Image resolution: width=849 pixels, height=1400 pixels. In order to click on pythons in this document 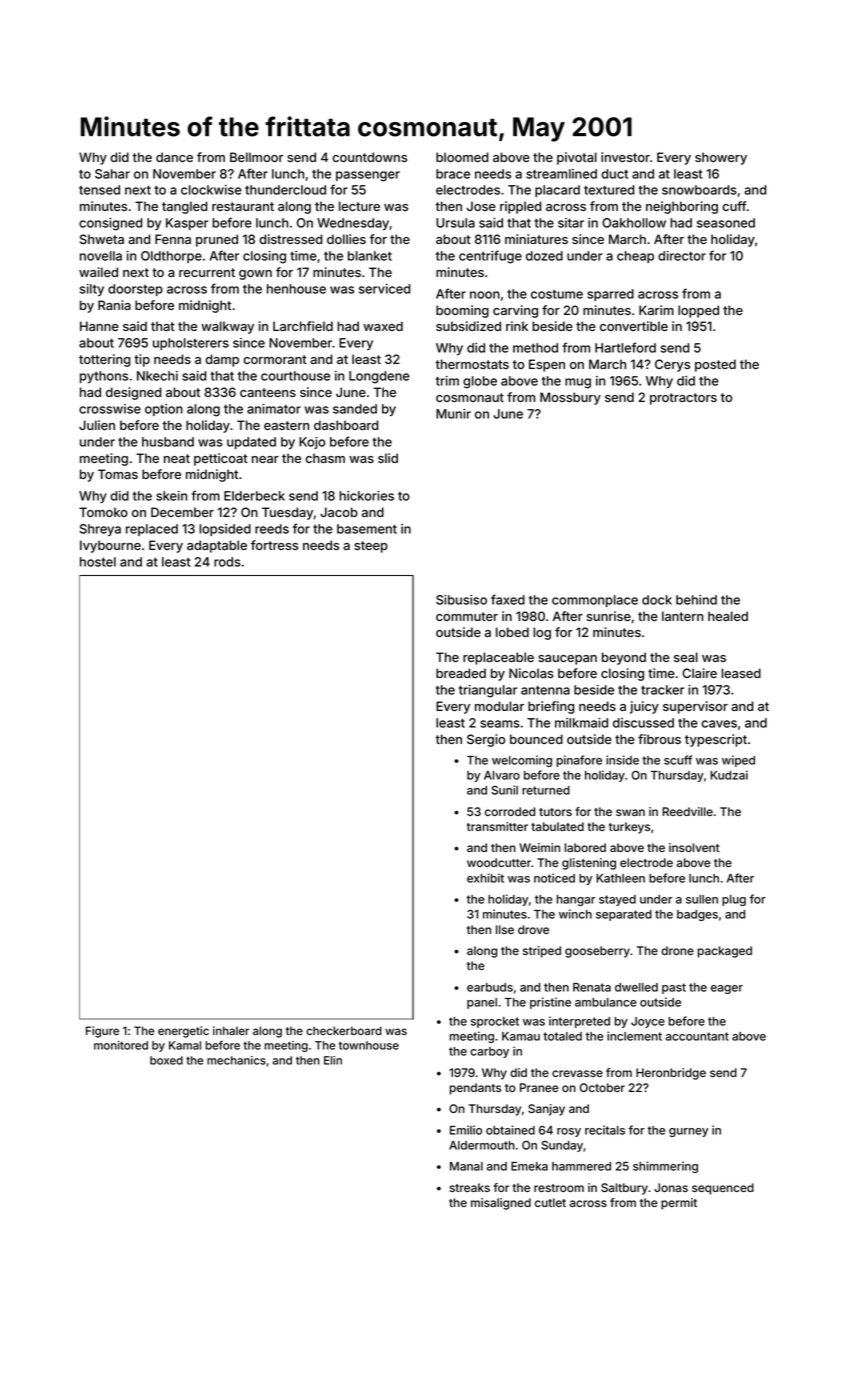, I will do `click(104, 377)`.
